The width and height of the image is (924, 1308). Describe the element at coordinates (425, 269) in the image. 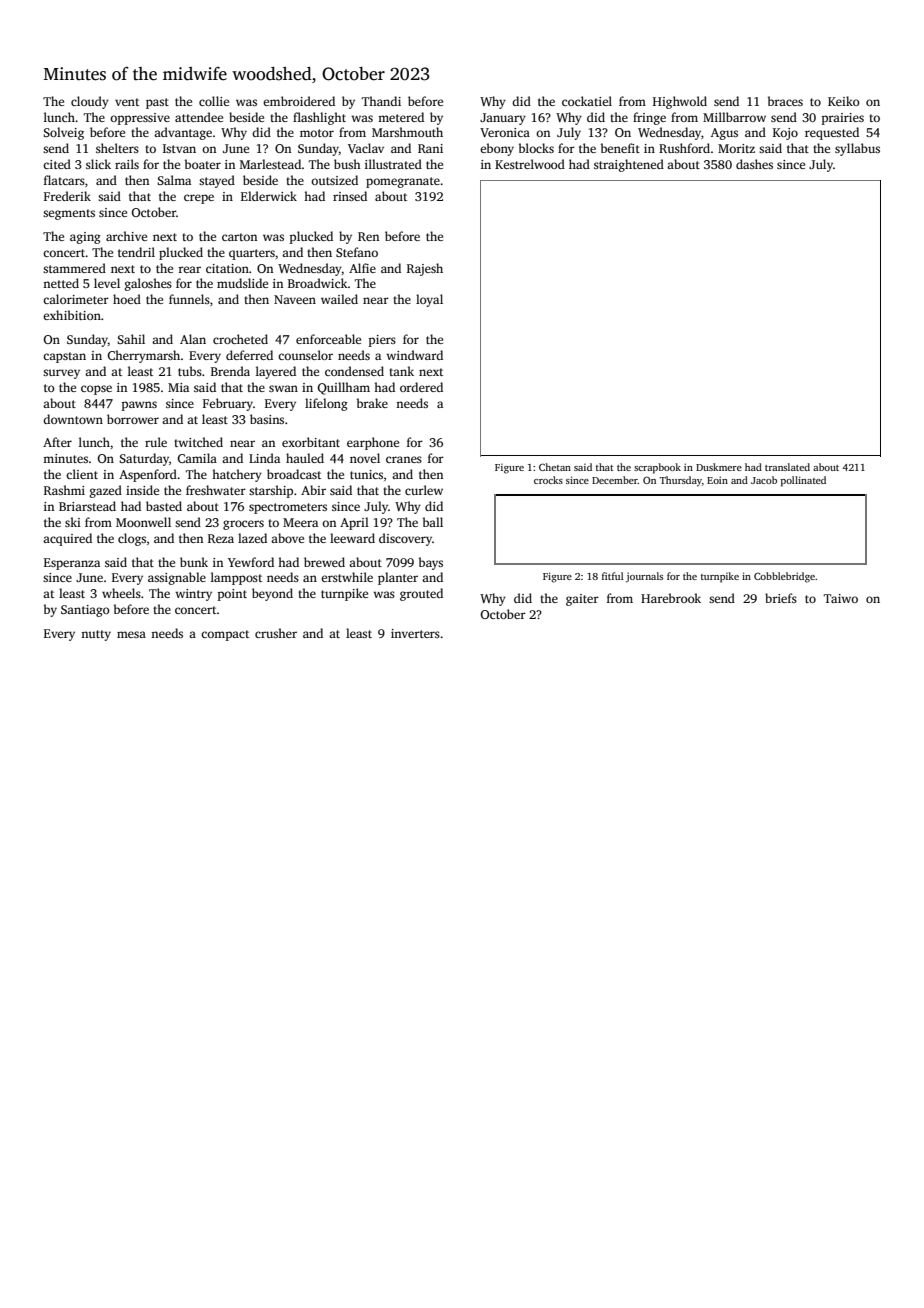

I see `Rajesh` at that location.
